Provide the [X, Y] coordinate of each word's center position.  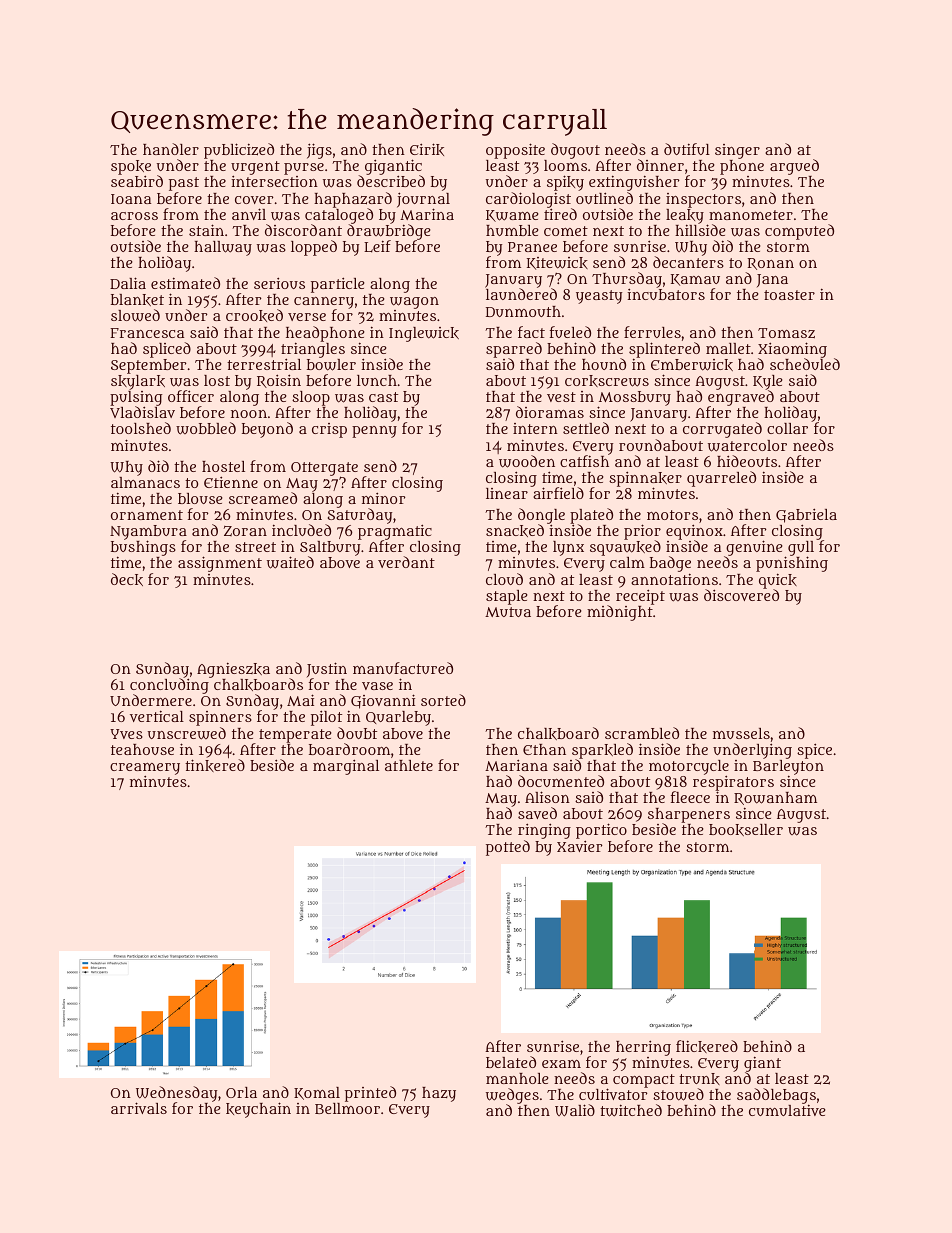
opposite [515, 151]
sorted [443, 700]
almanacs [145, 482]
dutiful [687, 149]
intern [535, 428]
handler [171, 149]
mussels [741, 733]
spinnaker [645, 479]
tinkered [215, 765]
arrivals [139, 1108]
